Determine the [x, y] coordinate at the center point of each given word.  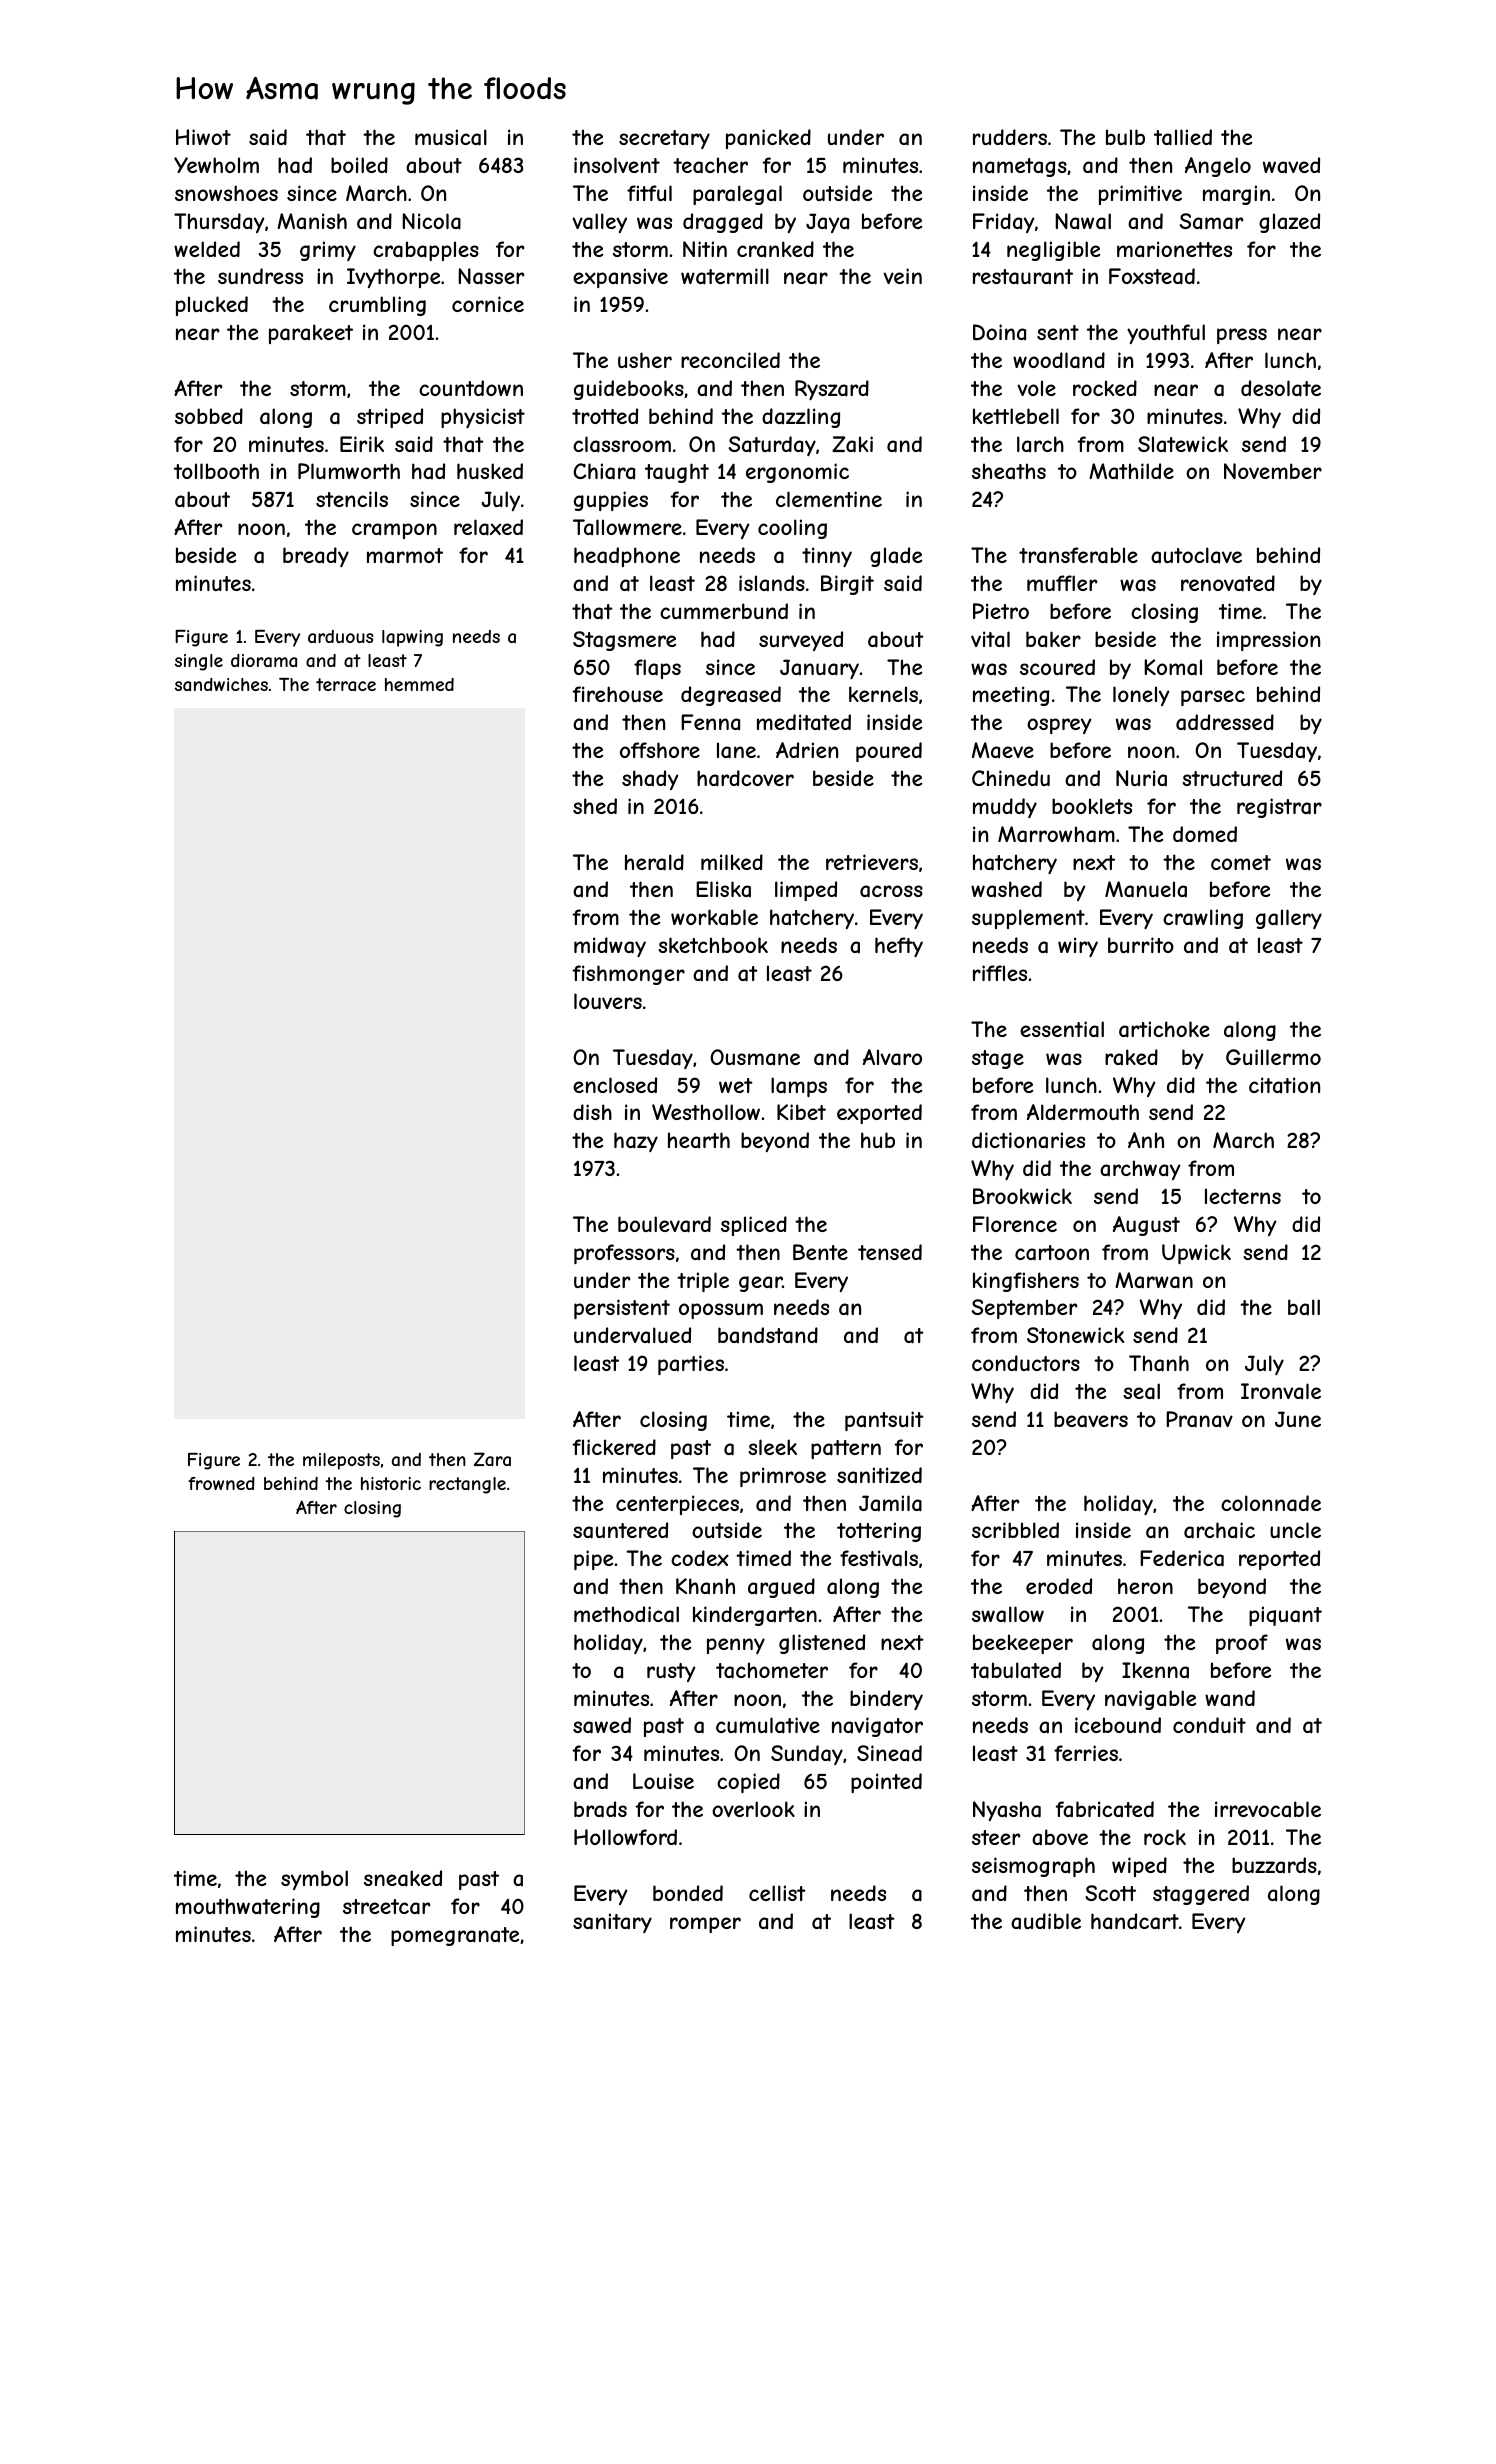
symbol [314, 1880]
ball [1304, 1307]
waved [1291, 165]
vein [902, 276]
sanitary [612, 1923]
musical [451, 137]
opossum [721, 1311]
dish [592, 1112]
